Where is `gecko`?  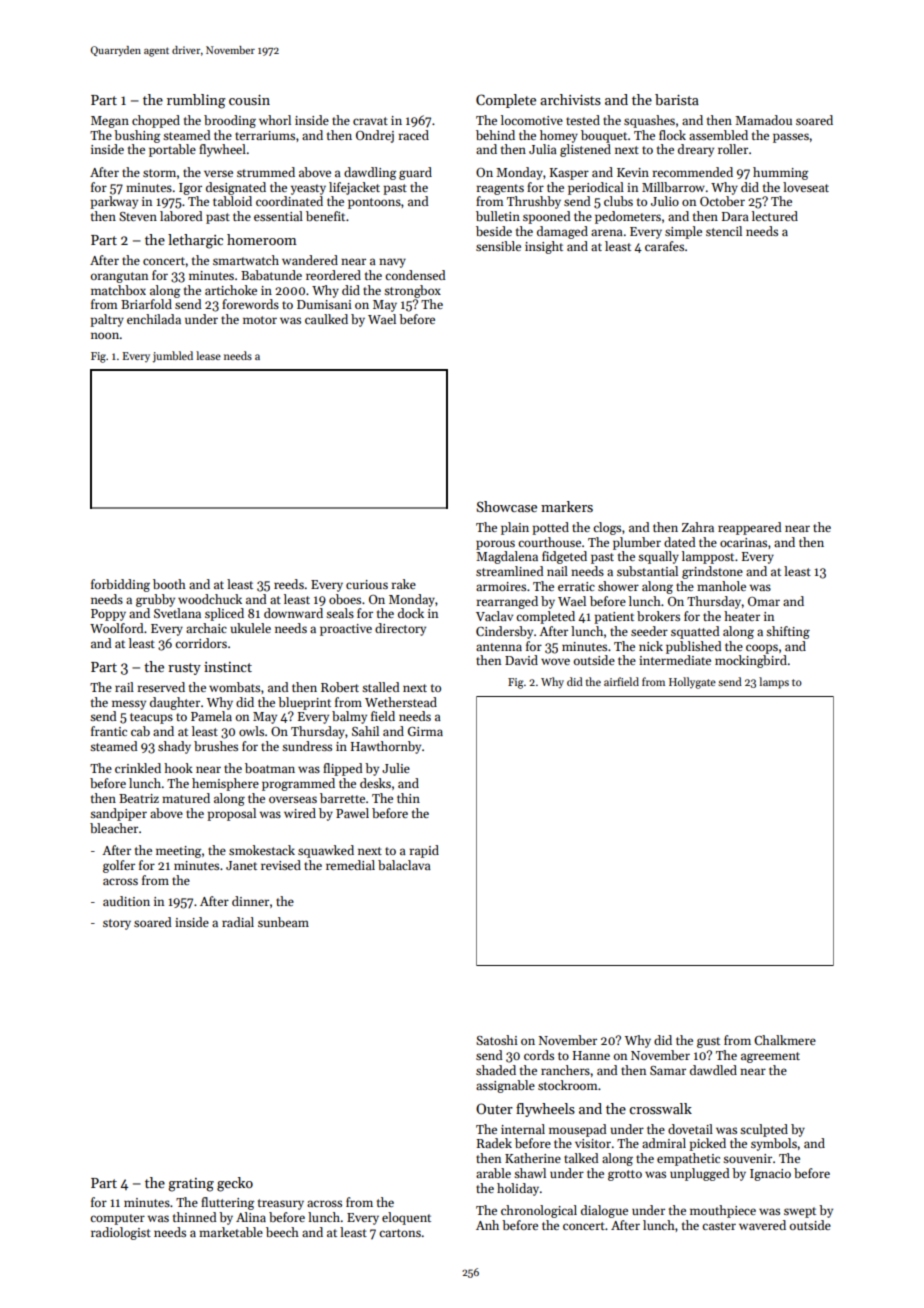 gecko is located at coordinates (235, 1184).
